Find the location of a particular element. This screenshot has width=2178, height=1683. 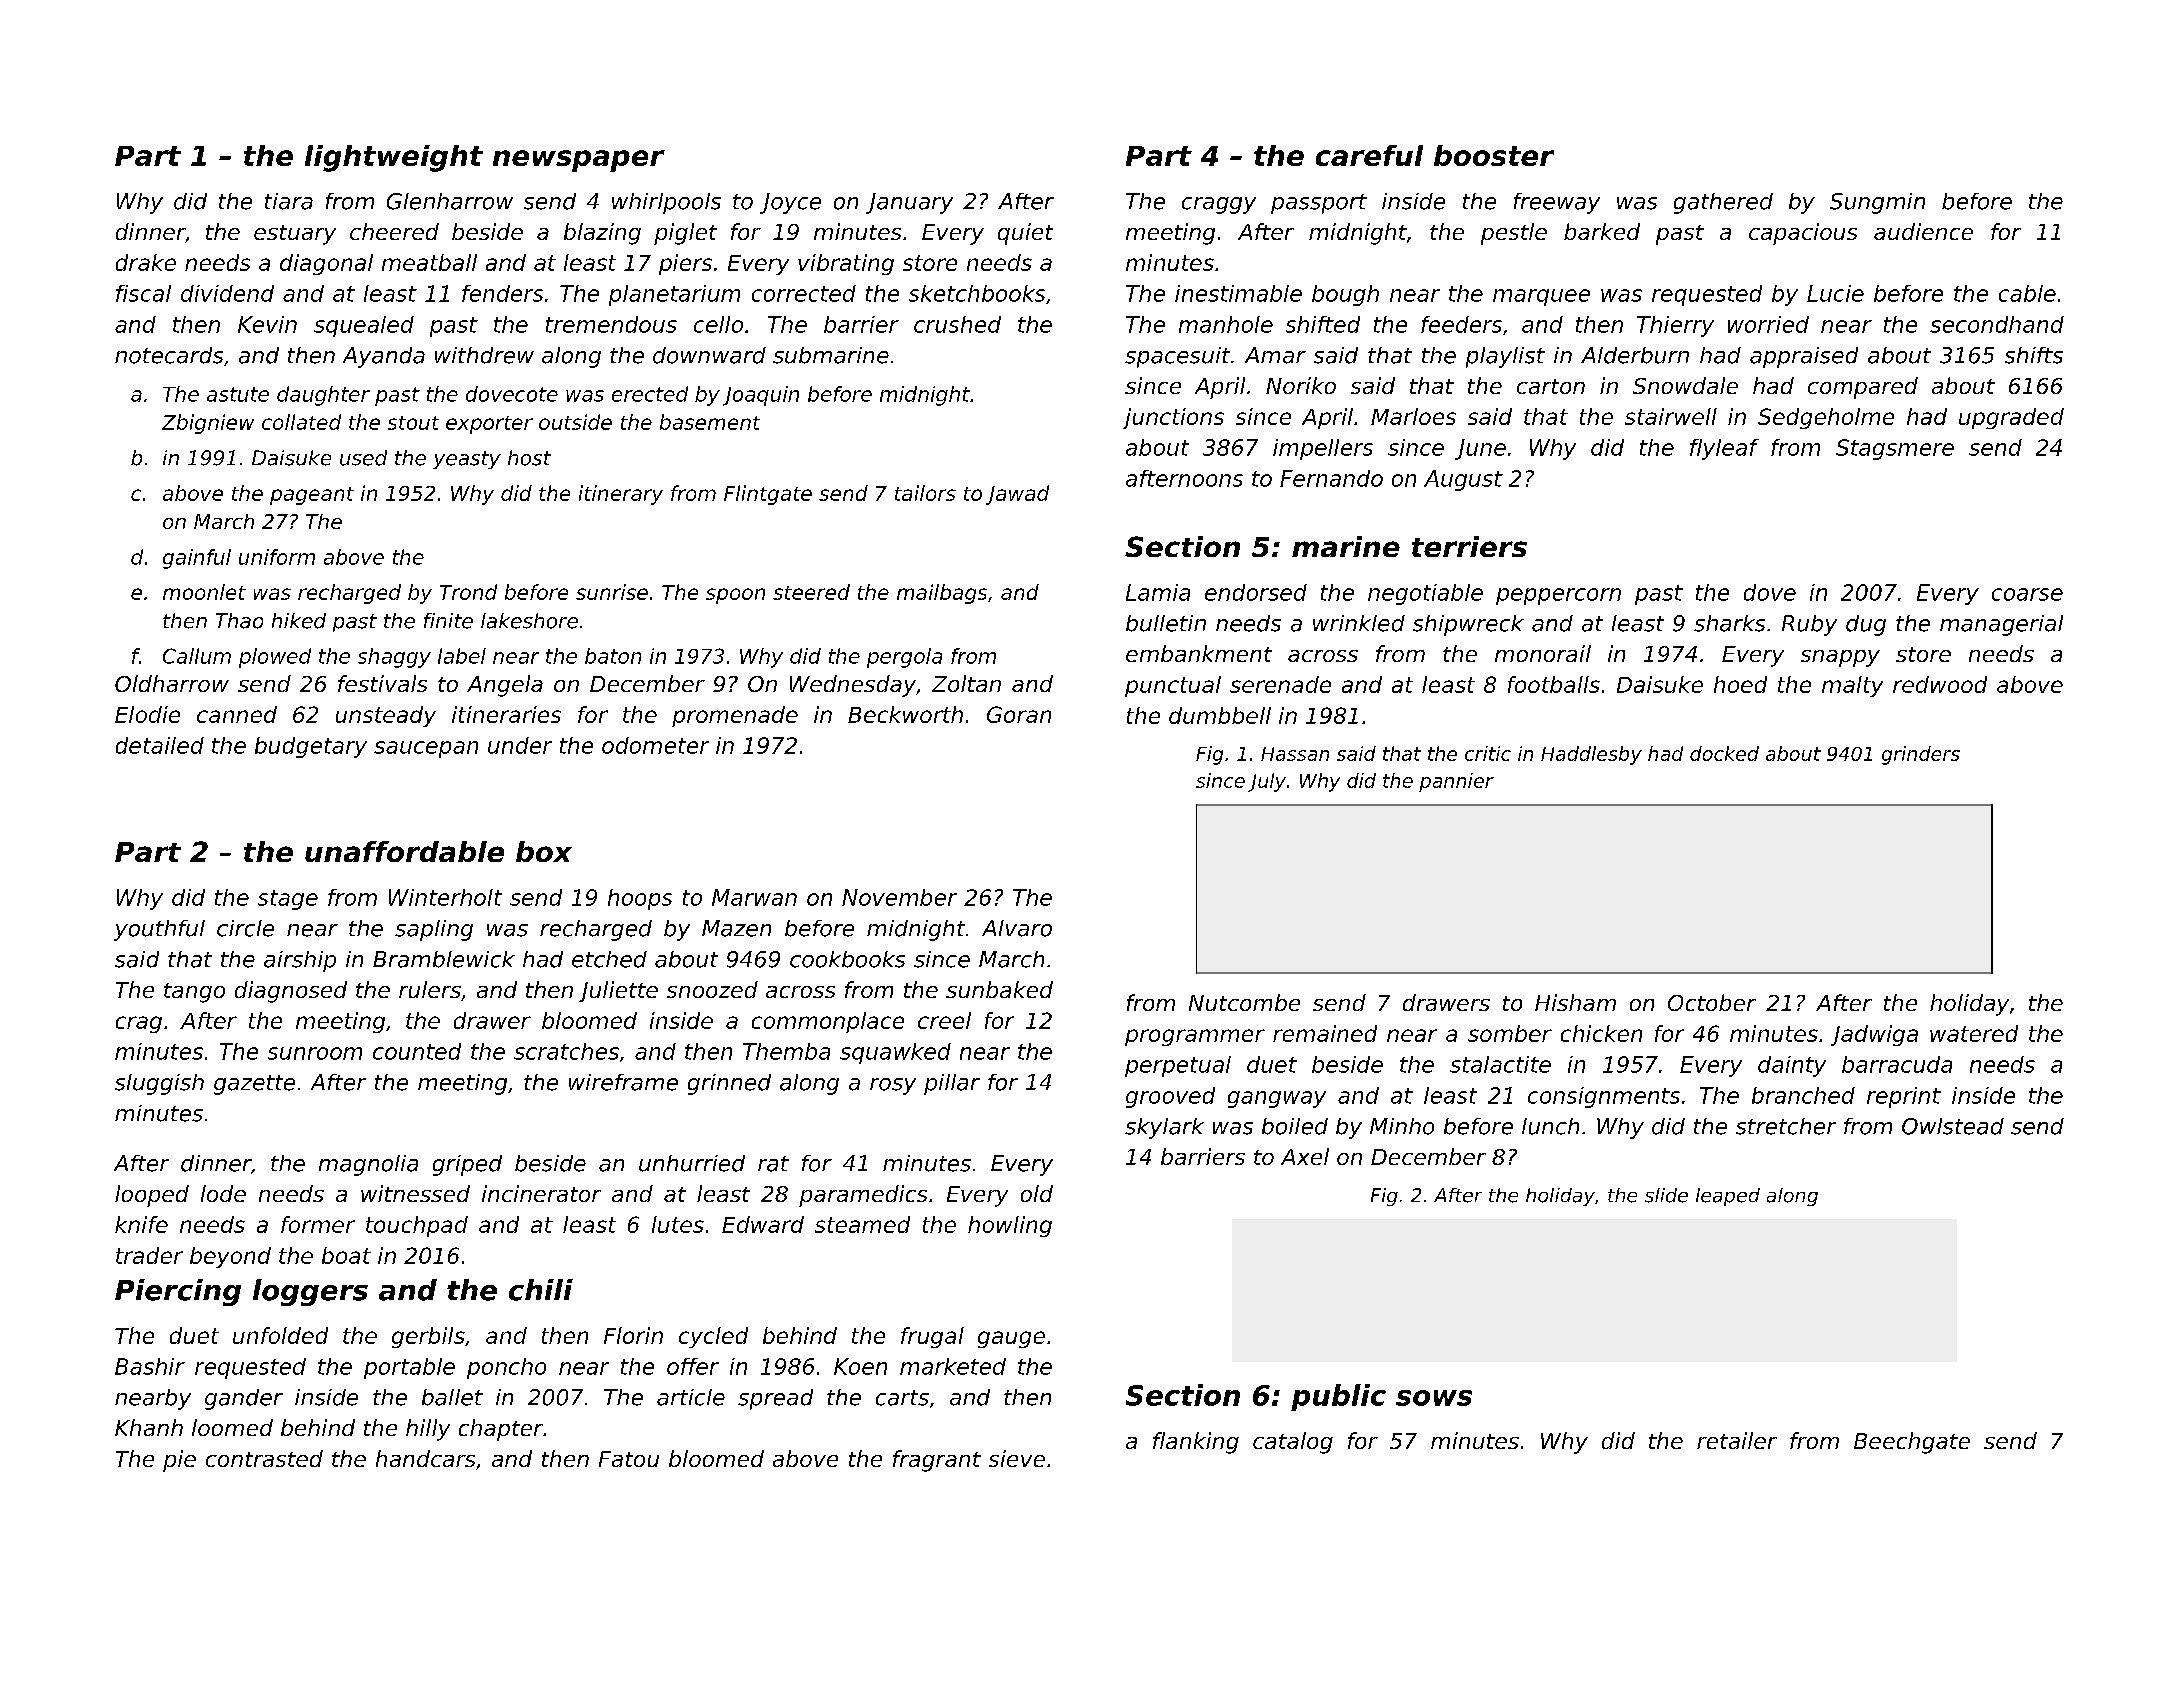

grinders is located at coordinates (1921, 755).
